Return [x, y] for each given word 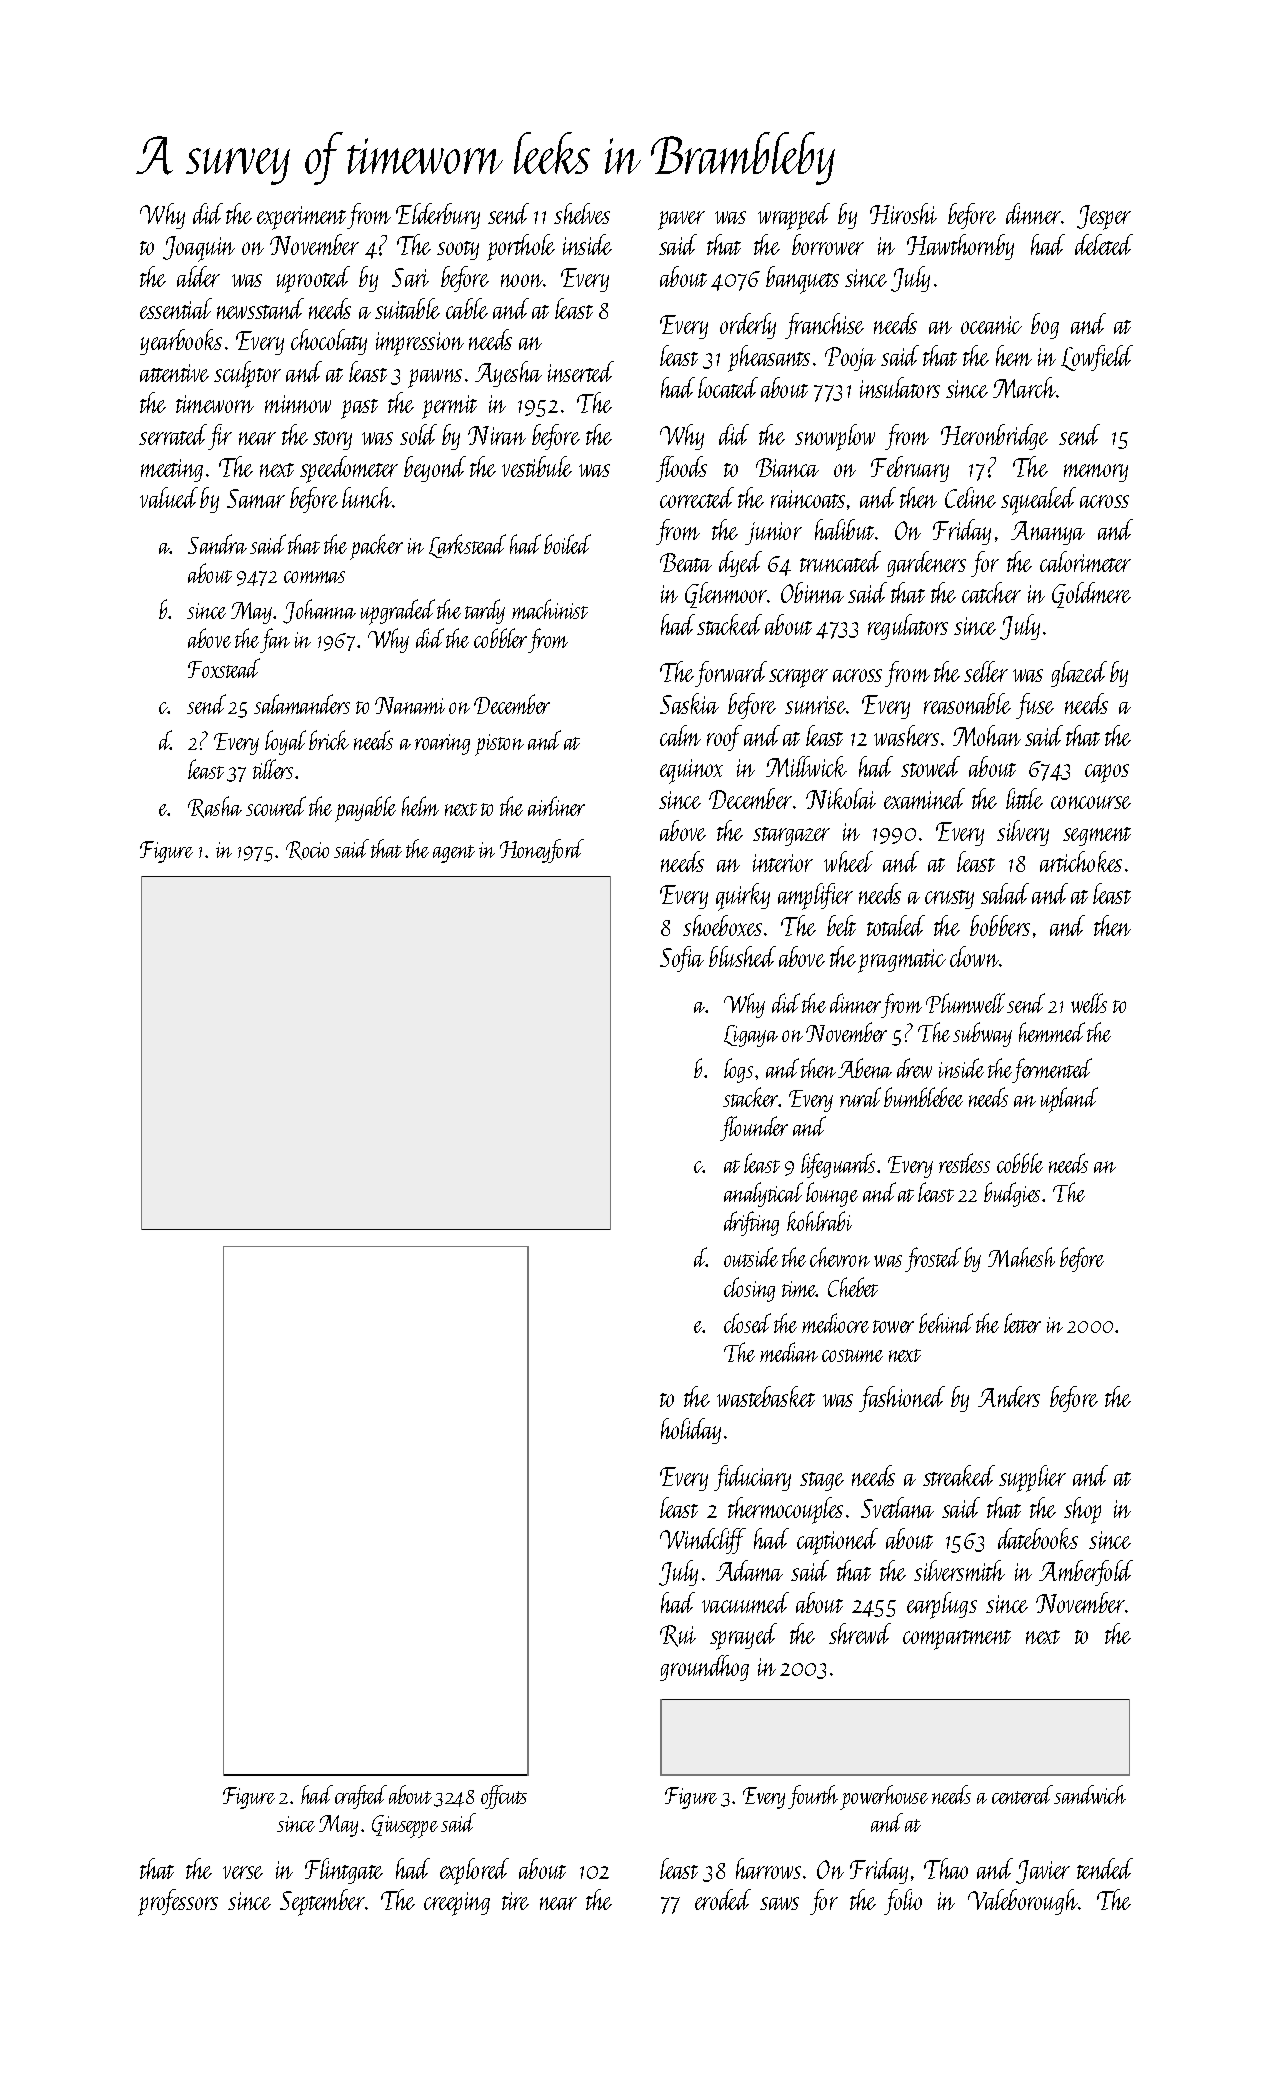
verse [243, 1872]
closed [747, 1323]
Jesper [1104, 217]
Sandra [217, 544]
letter [1022, 1323]
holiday [691, 1431]
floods [681, 469]
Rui [678, 1636]
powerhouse [884, 1797]
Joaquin [199, 249]
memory [1096, 473]
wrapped [794, 216]
